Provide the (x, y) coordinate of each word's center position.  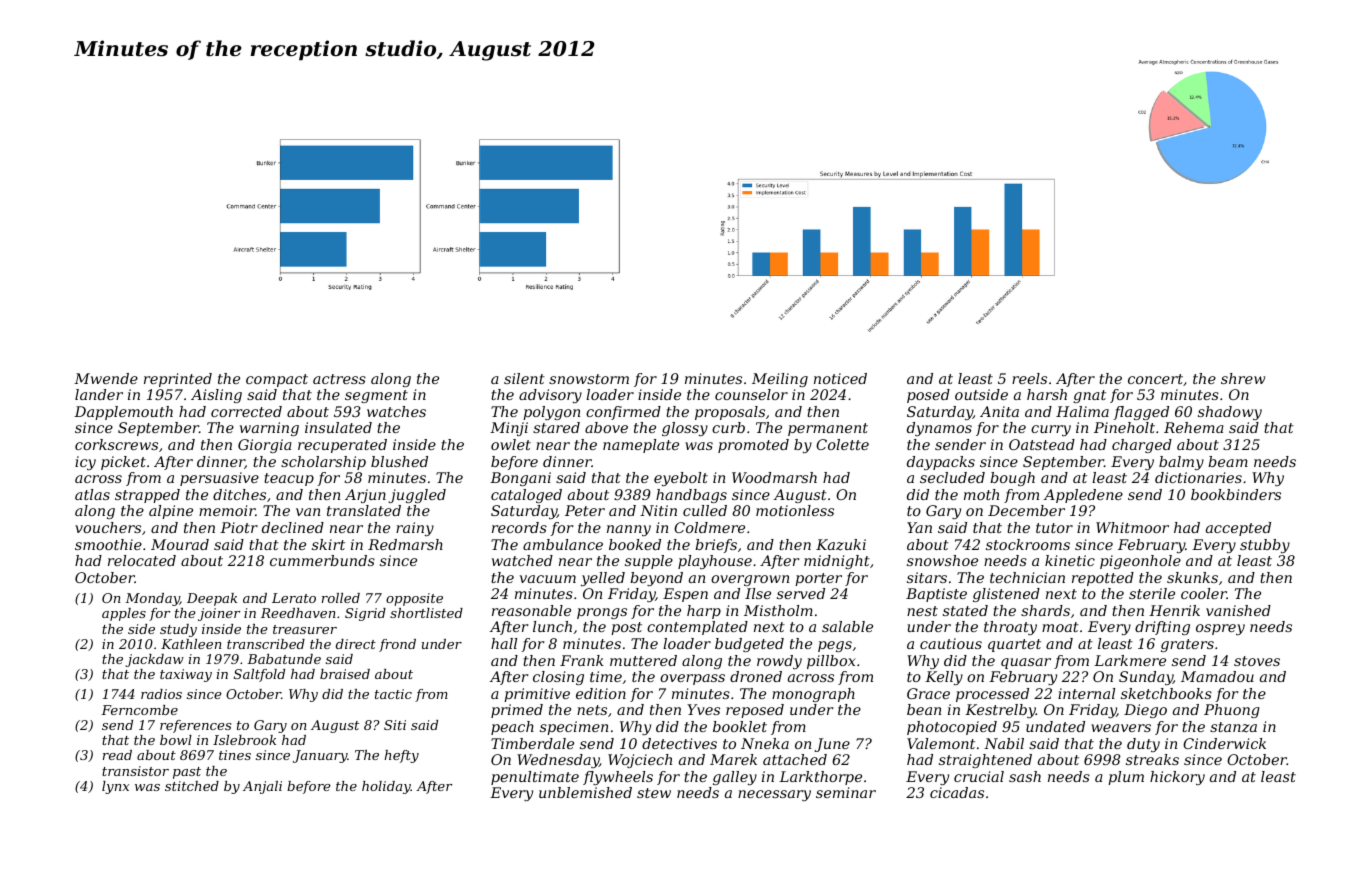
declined (293, 527)
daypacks (941, 463)
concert (1155, 379)
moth (981, 494)
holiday (386, 787)
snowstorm (589, 379)
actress (339, 379)
